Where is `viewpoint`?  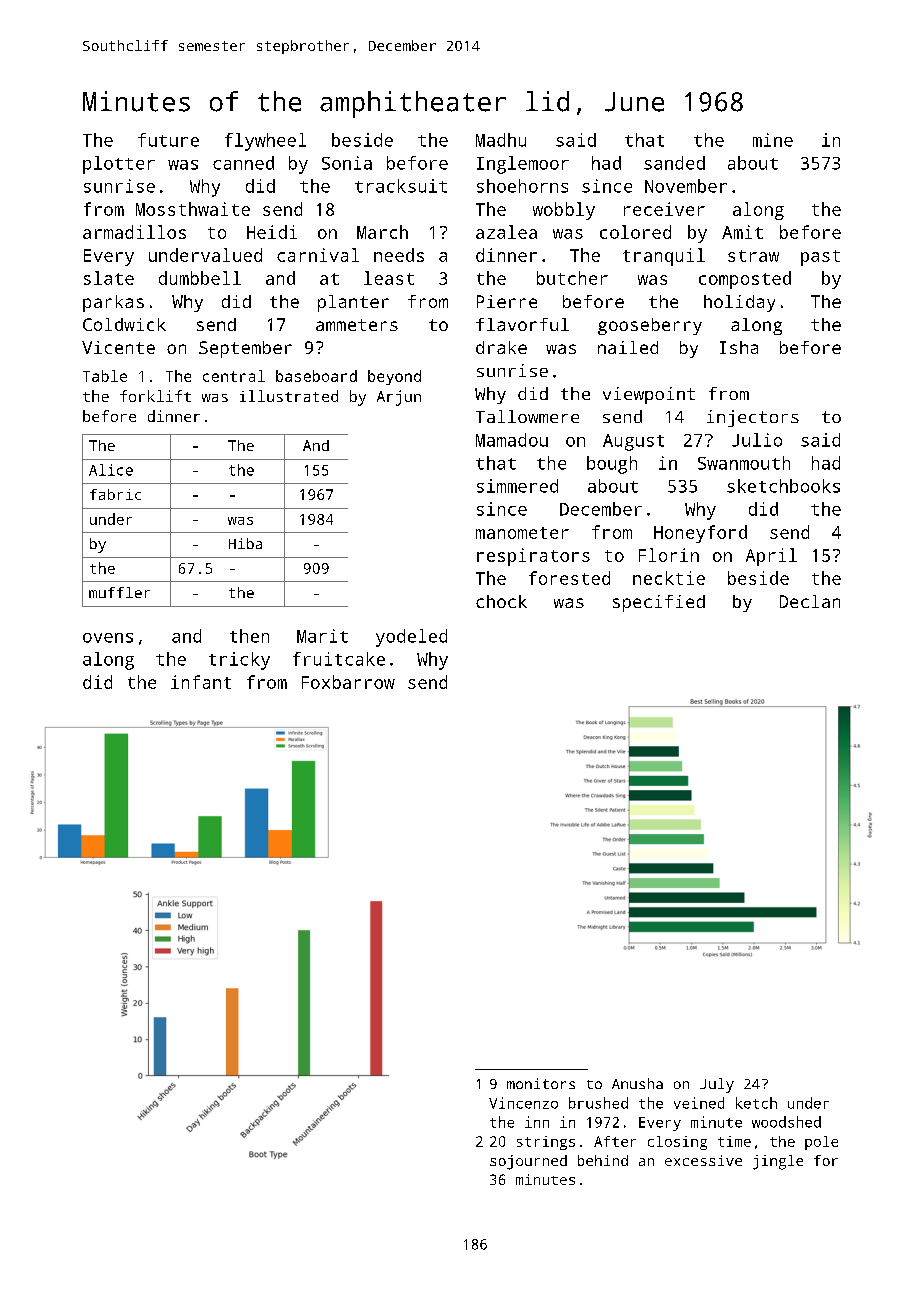
viewpoint is located at coordinates (649, 395).
